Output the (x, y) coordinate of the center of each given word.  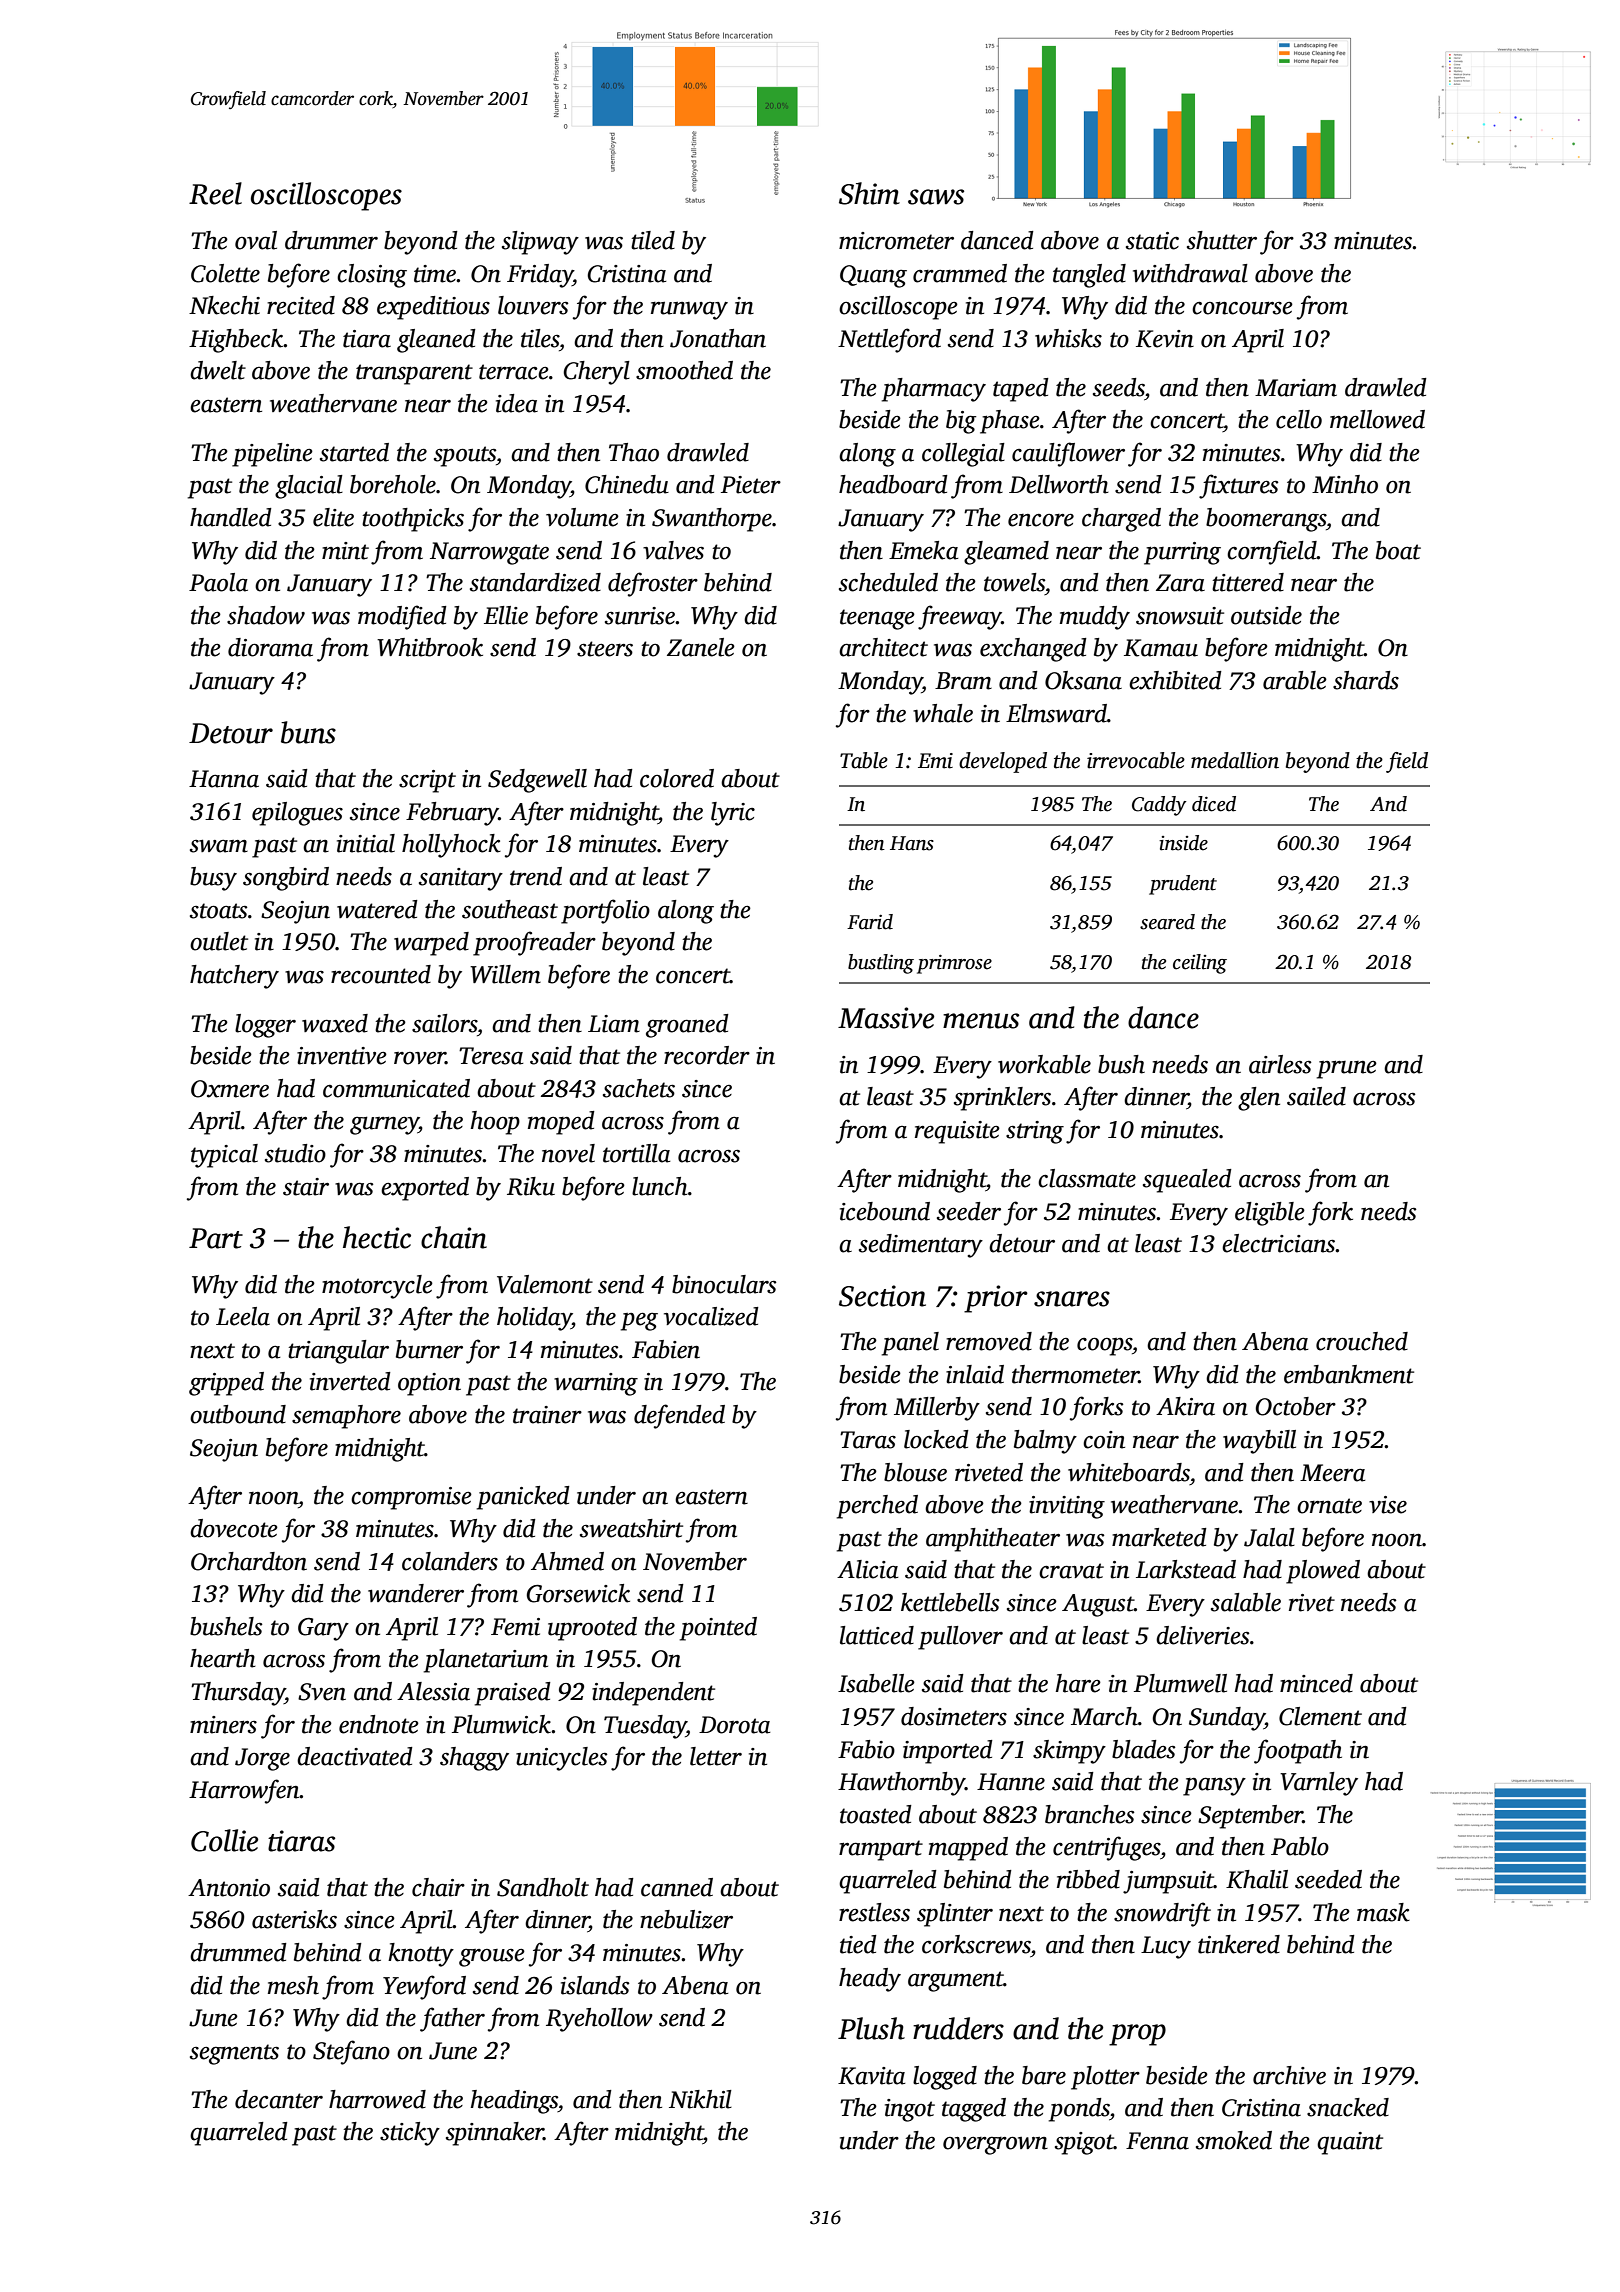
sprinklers (1002, 1099)
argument (956, 1981)
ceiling (1200, 964)
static (1152, 241)
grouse (492, 1958)
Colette (225, 273)
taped (1021, 390)
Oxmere (230, 1089)
